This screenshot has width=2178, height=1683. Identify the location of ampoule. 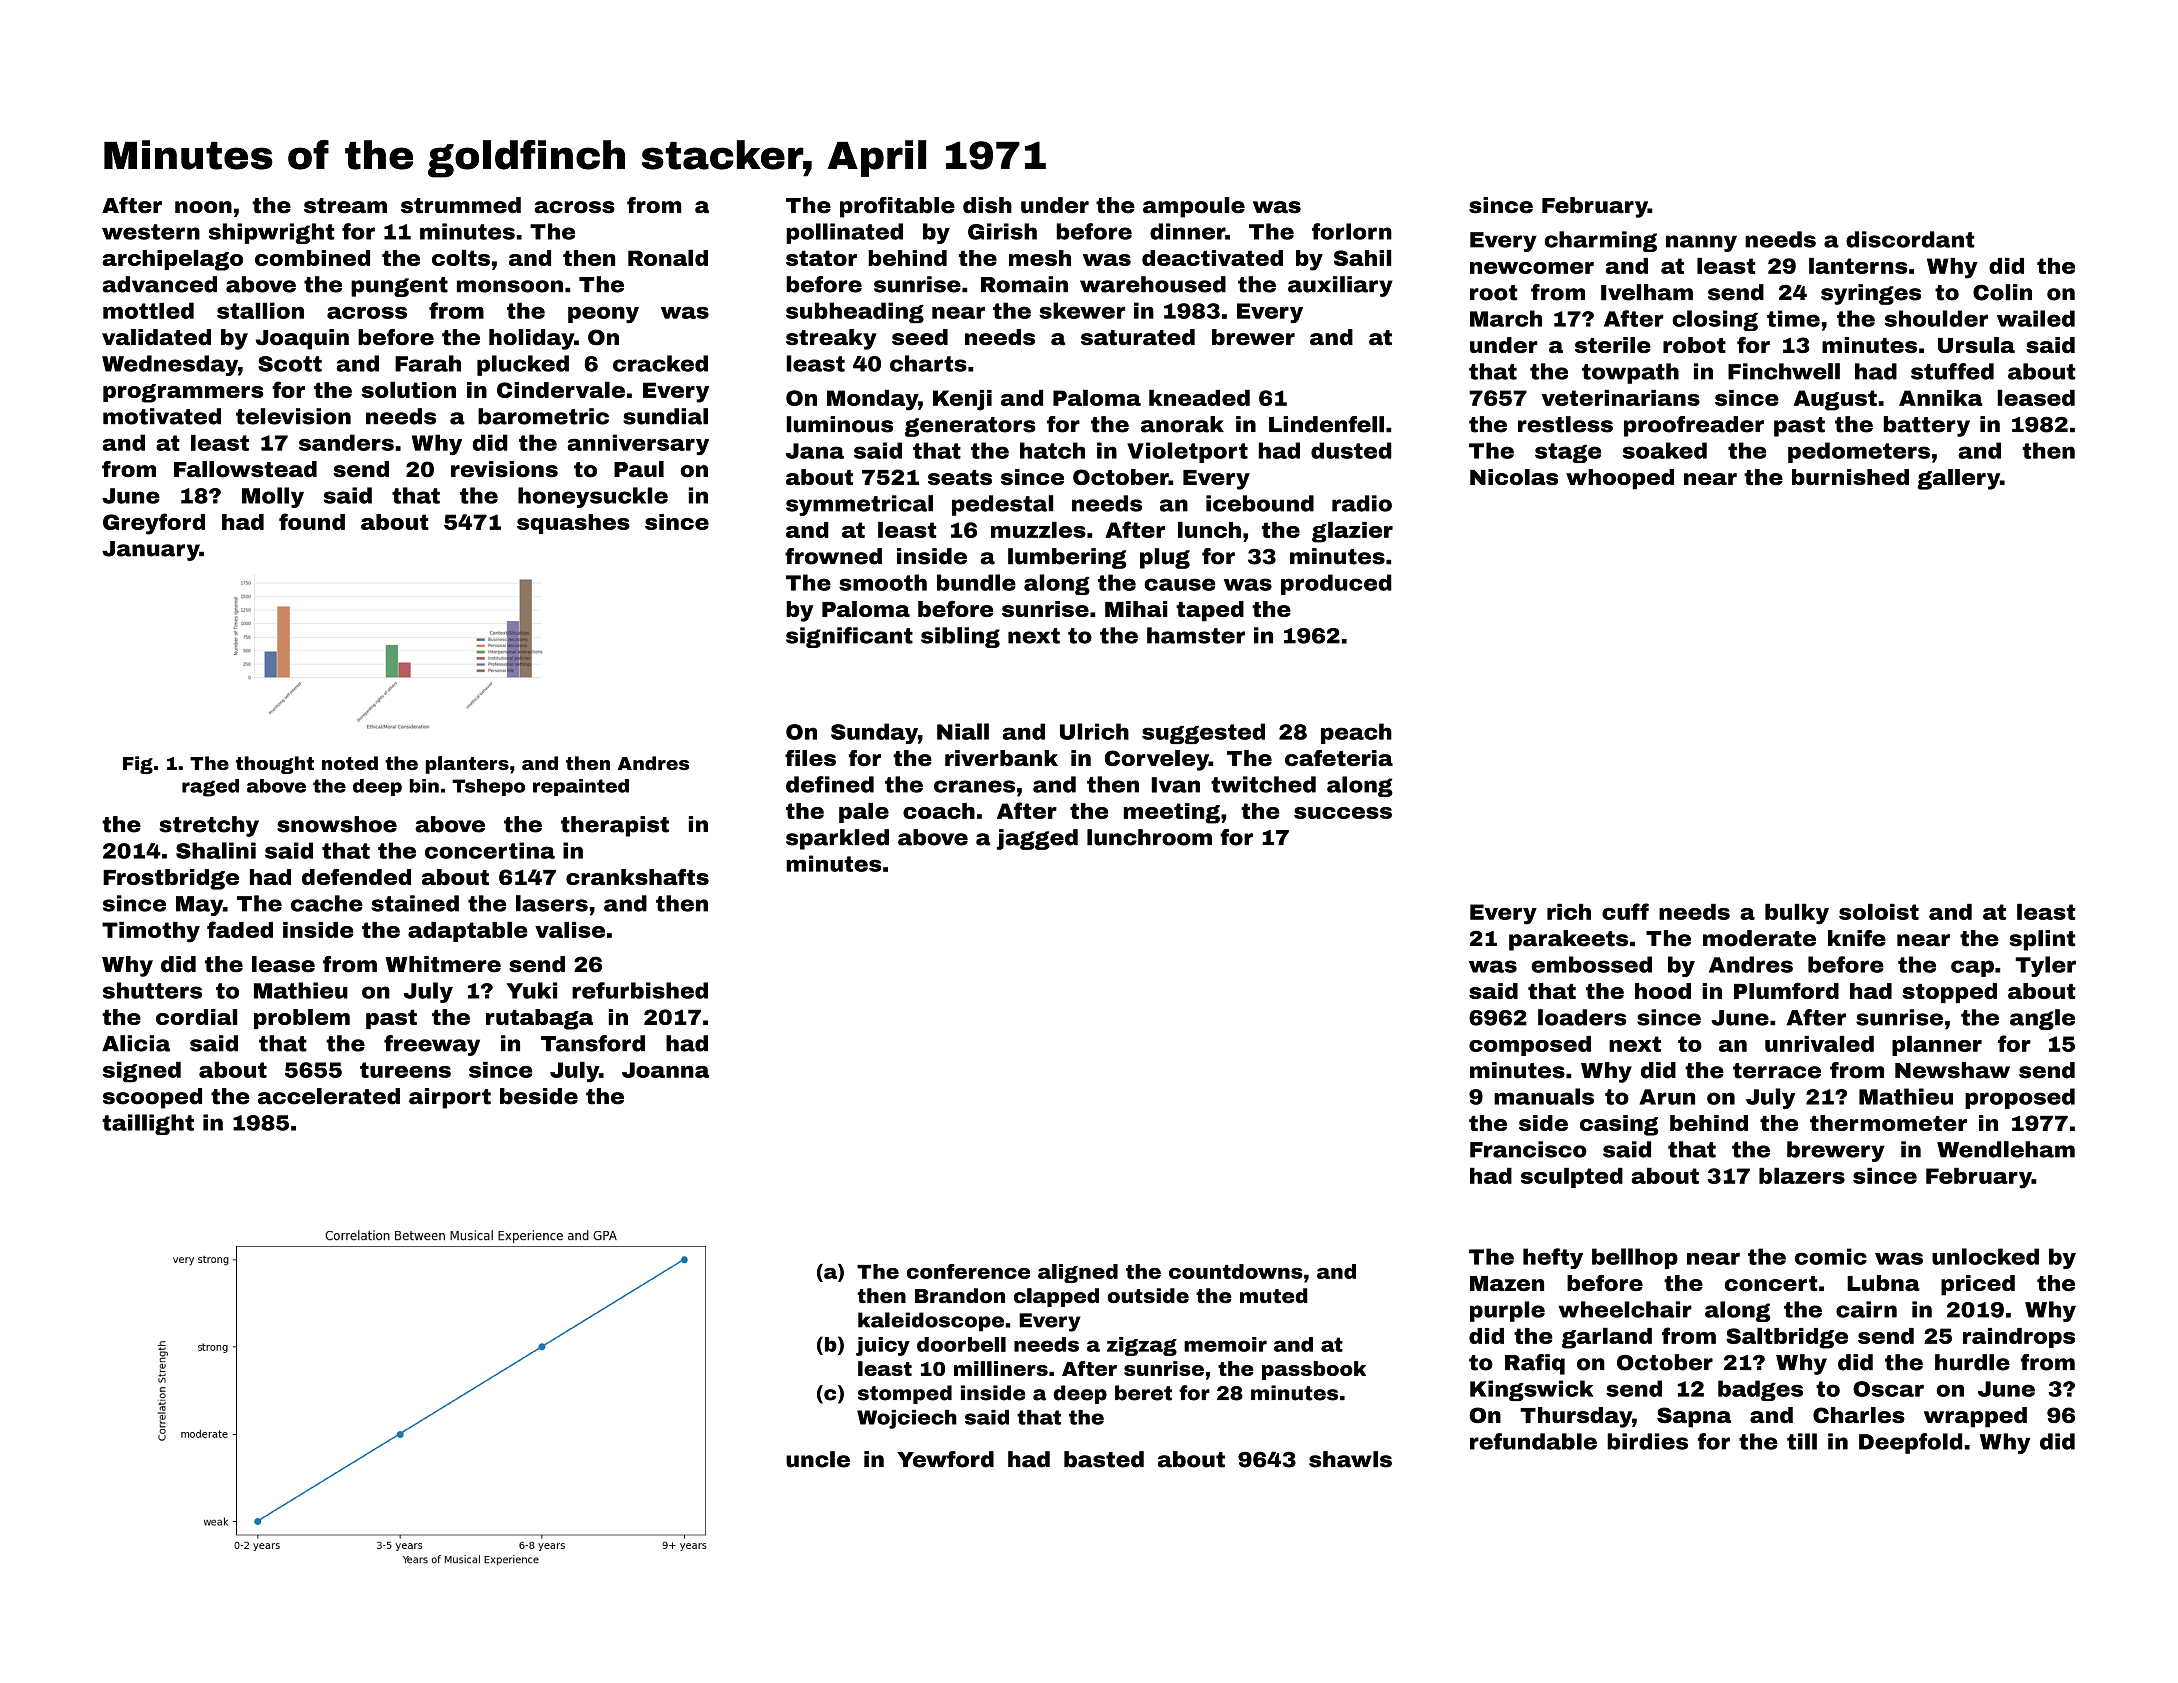
(1194, 207).
